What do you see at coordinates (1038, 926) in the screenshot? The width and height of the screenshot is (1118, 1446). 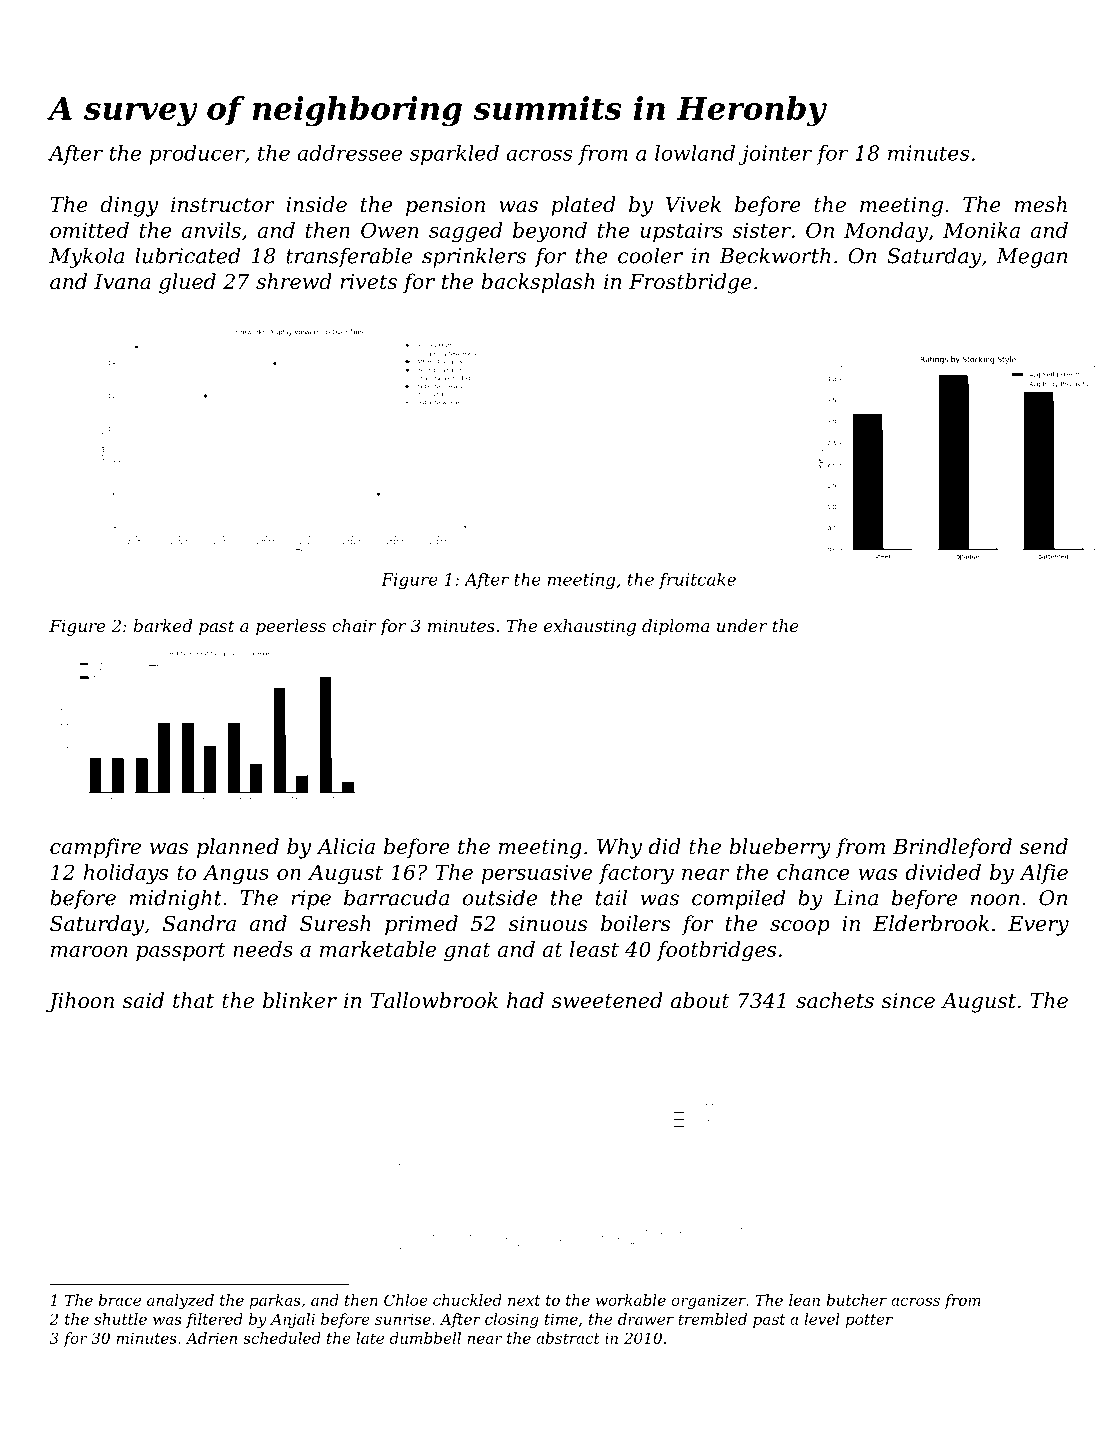 I see `Every` at bounding box center [1038, 926].
